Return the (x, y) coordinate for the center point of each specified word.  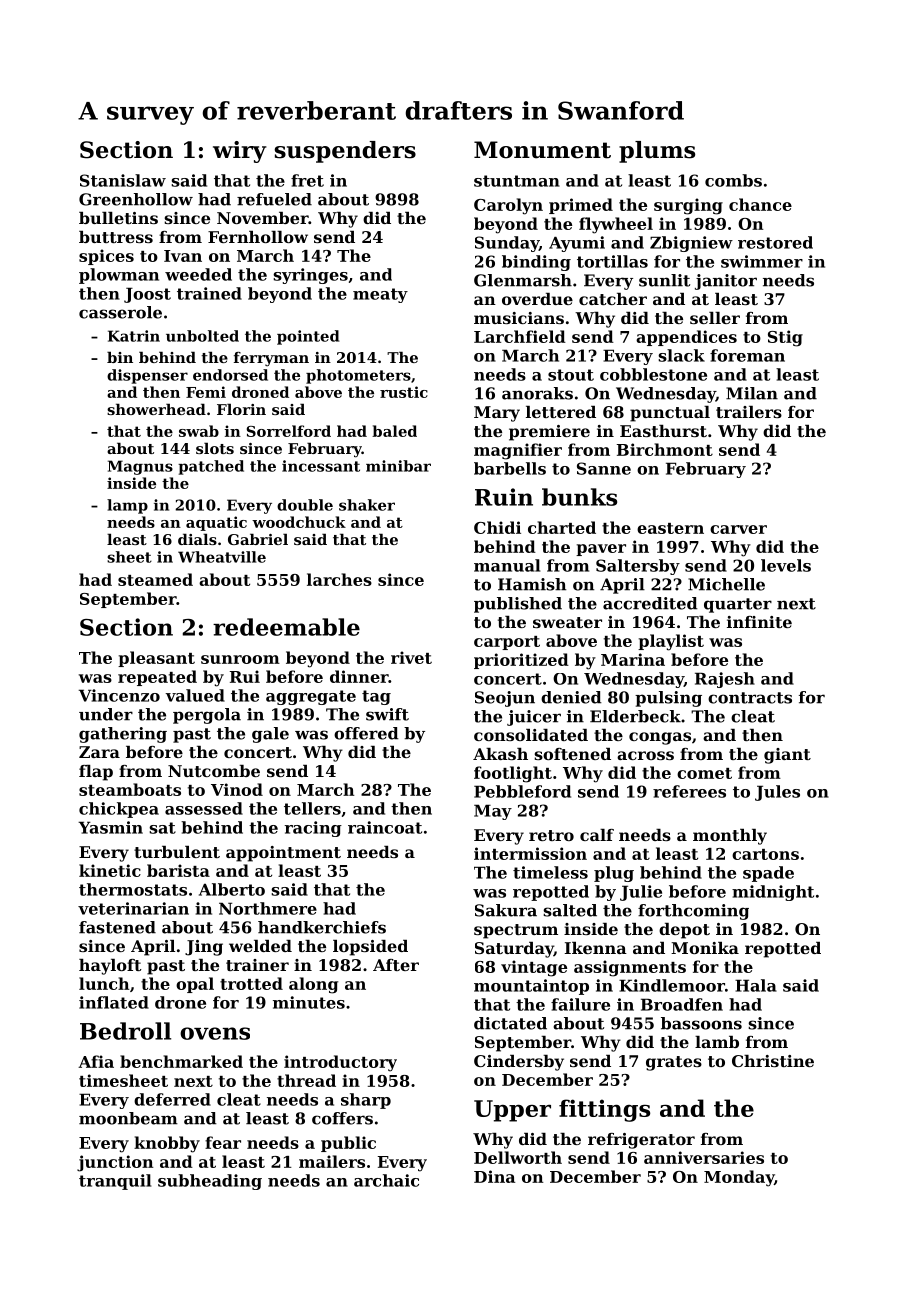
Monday (739, 1178)
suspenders (345, 152)
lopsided (370, 948)
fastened (117, 927)
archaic (386, 1180)
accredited (650, 603)
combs (733, 180)
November (262, 218)
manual (507, 565)
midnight (773, 893)
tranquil (115, 1182)
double (305, 505)
